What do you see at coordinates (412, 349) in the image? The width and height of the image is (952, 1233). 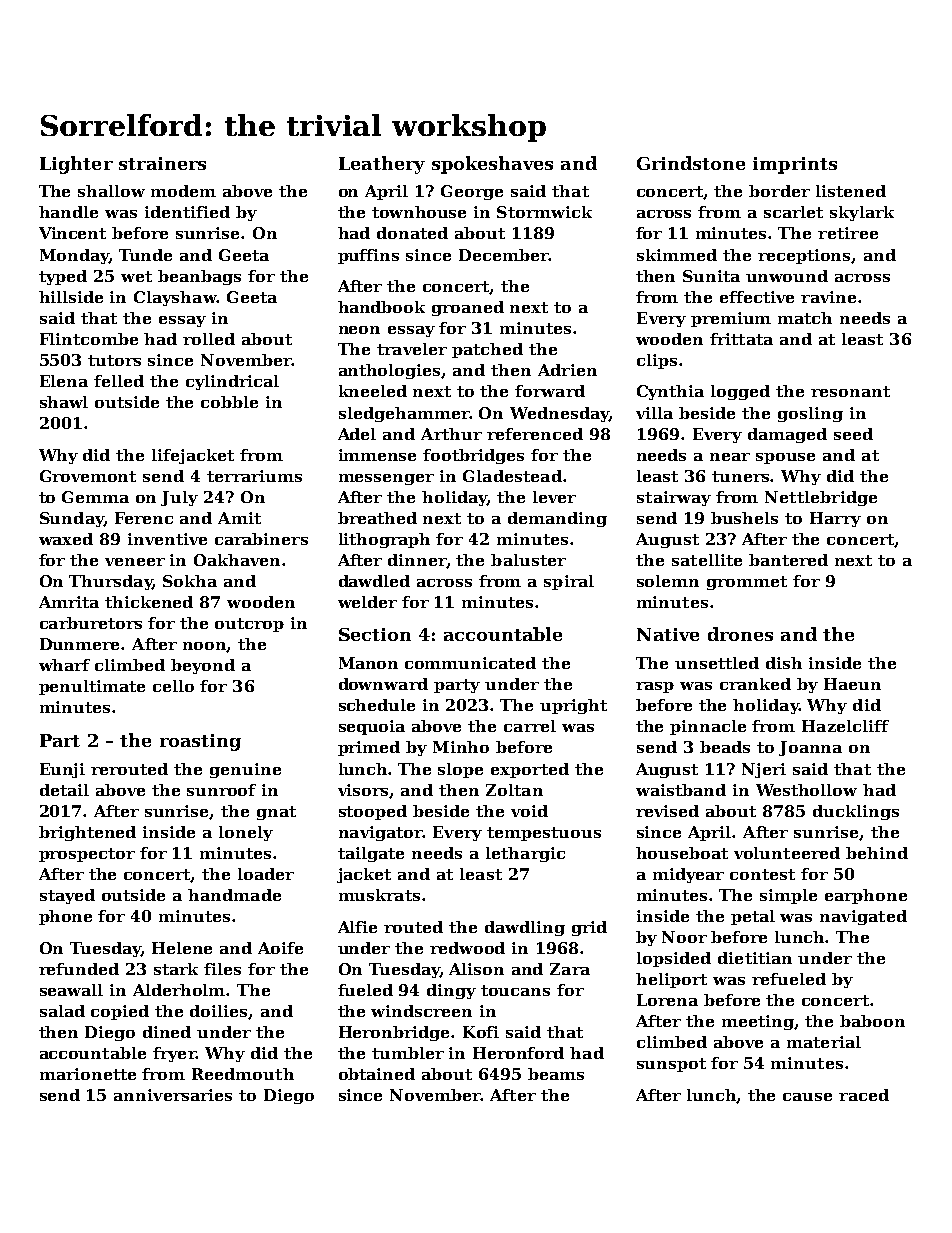 I see `traveler` at bounding box center [412, 349].
